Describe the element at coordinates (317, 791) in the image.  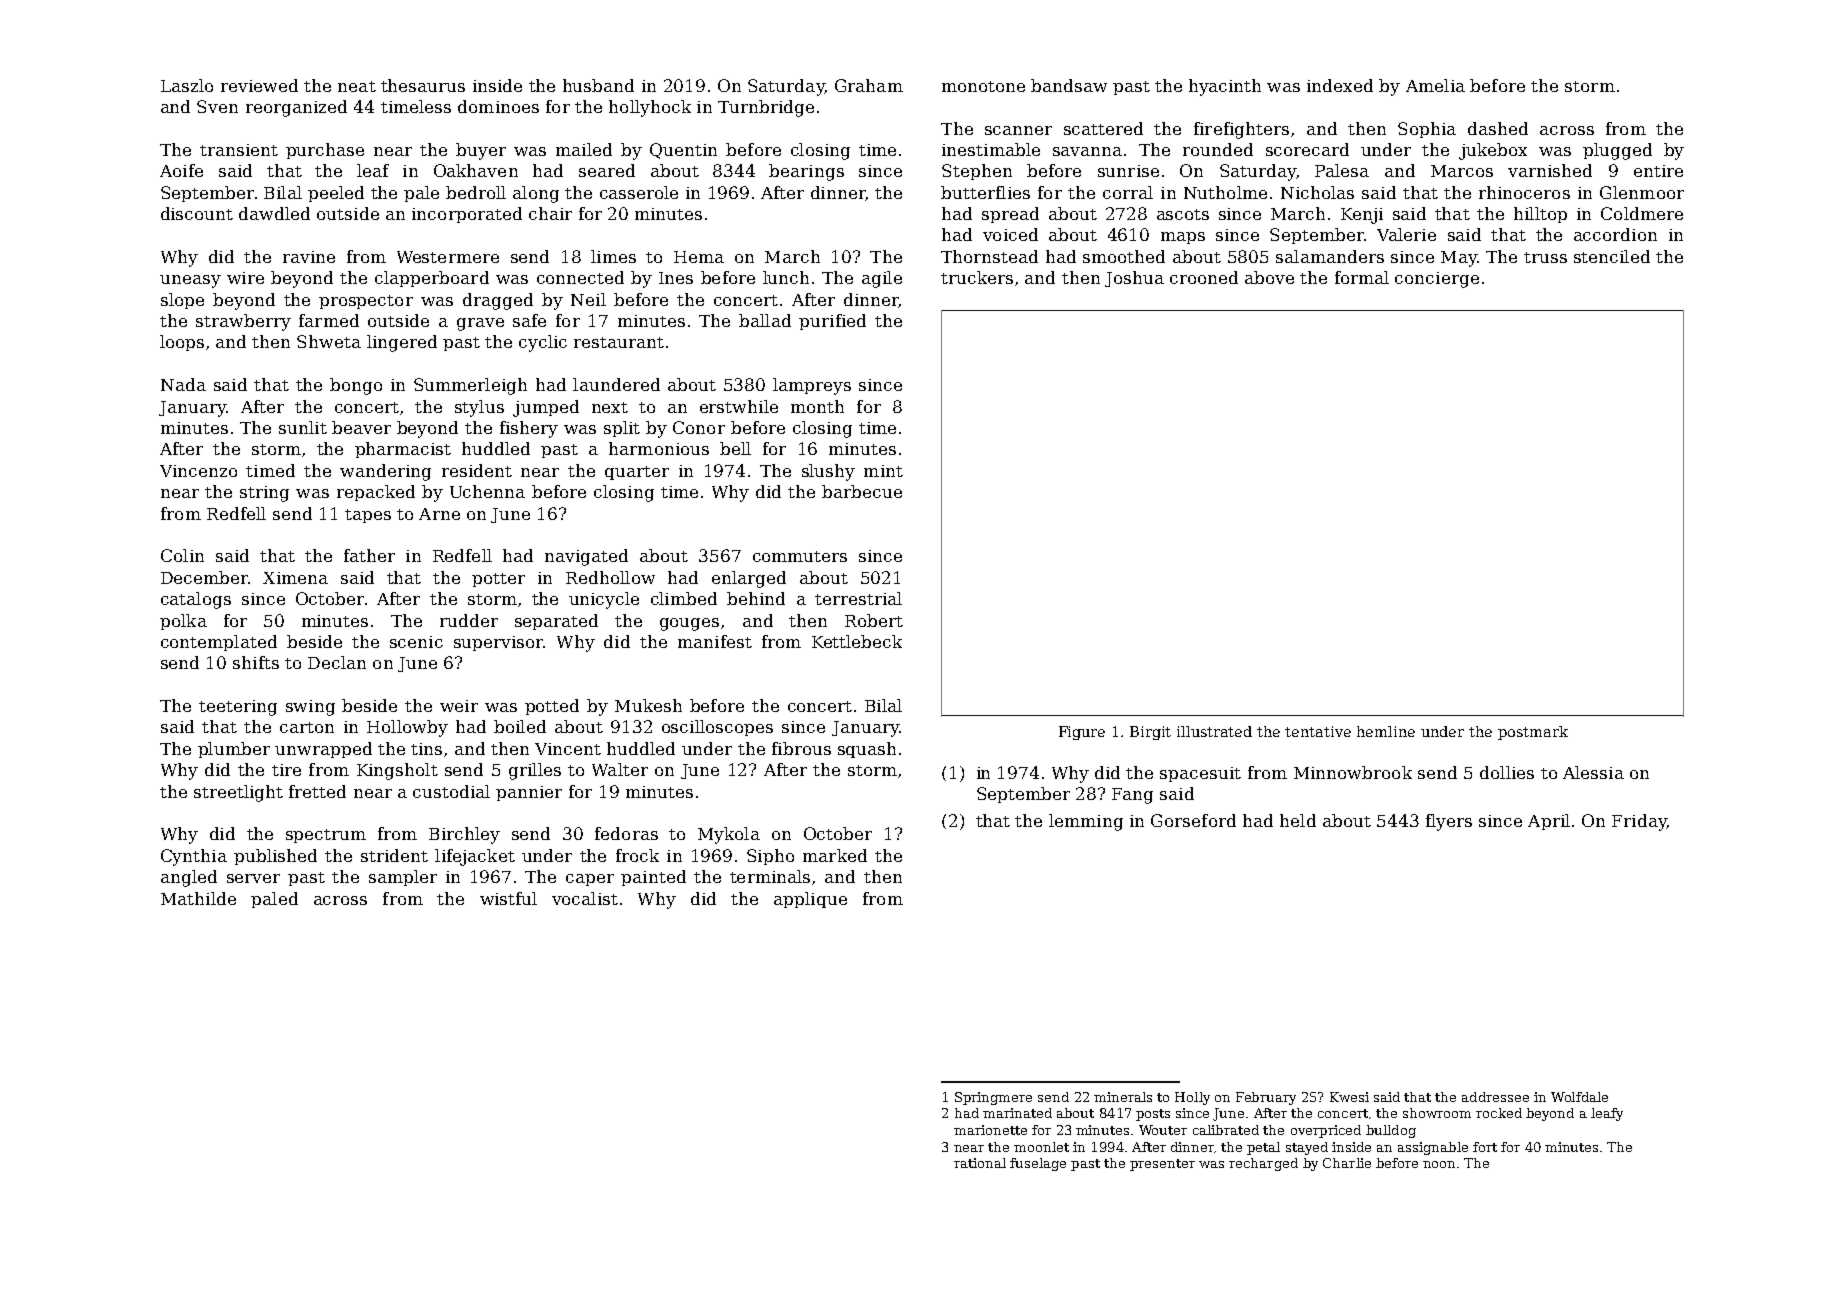
I see `fretted` at that location.
